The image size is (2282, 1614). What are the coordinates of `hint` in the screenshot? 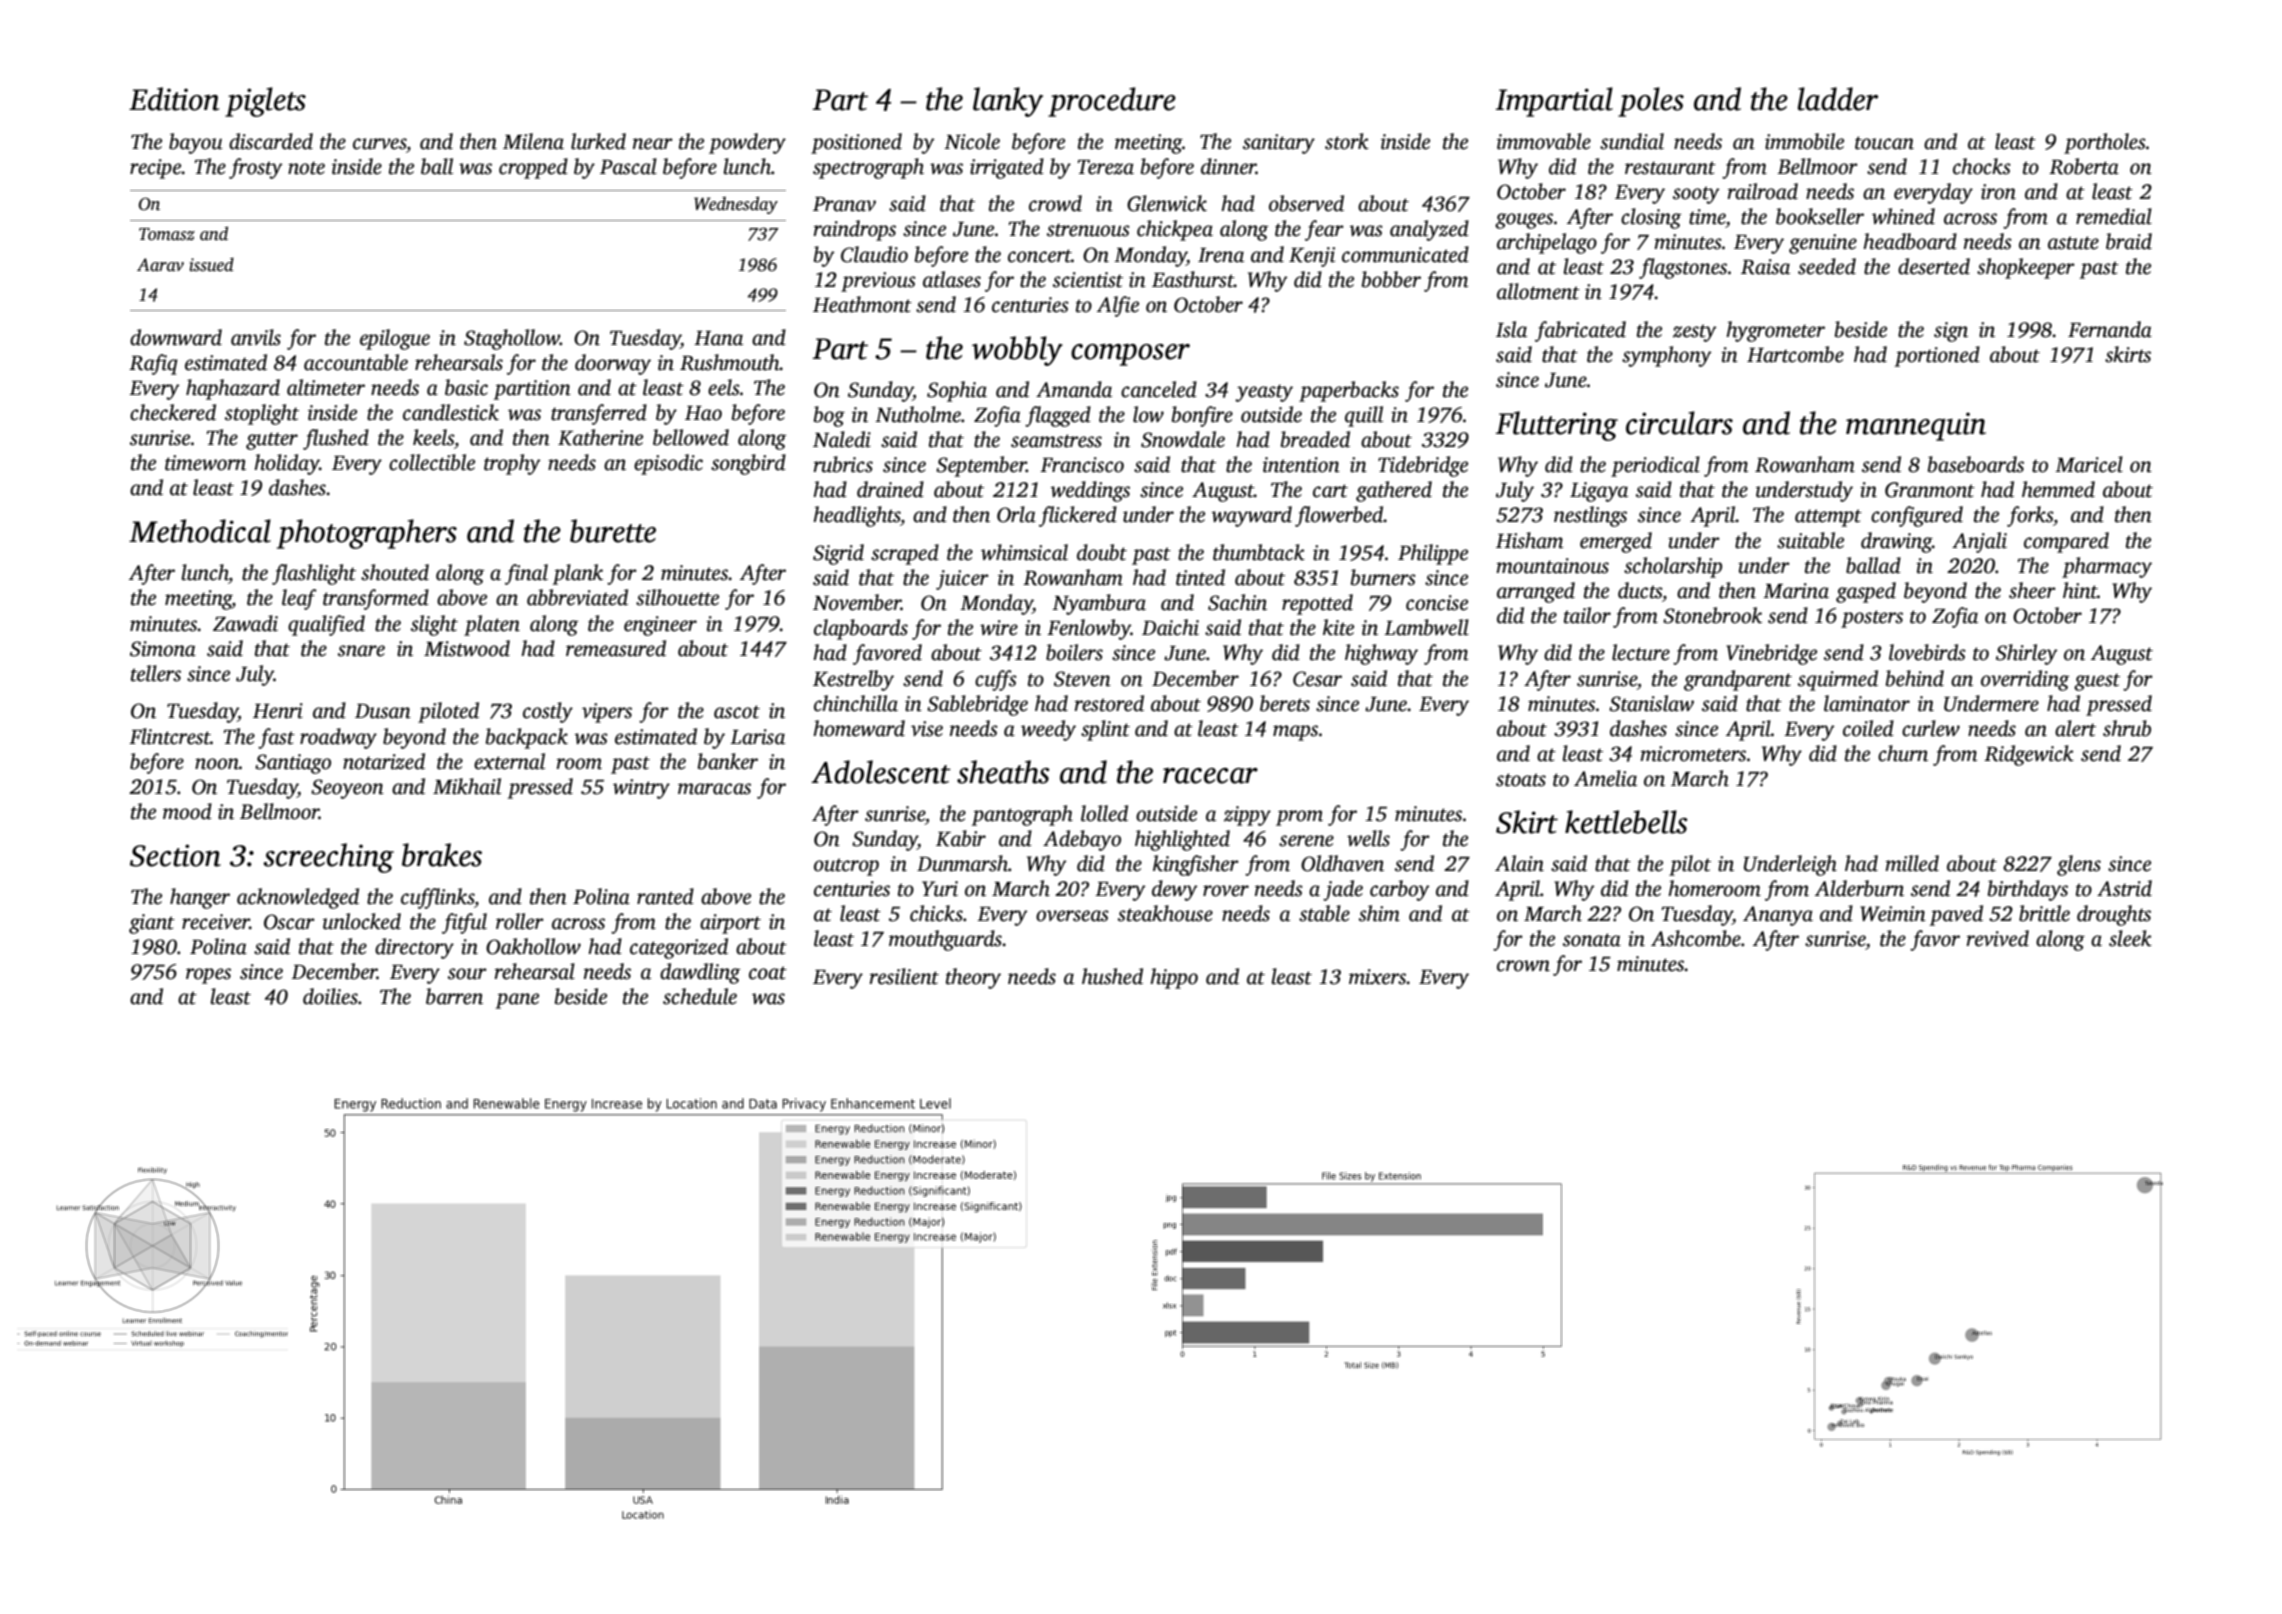 It's located at (2080, 590).
